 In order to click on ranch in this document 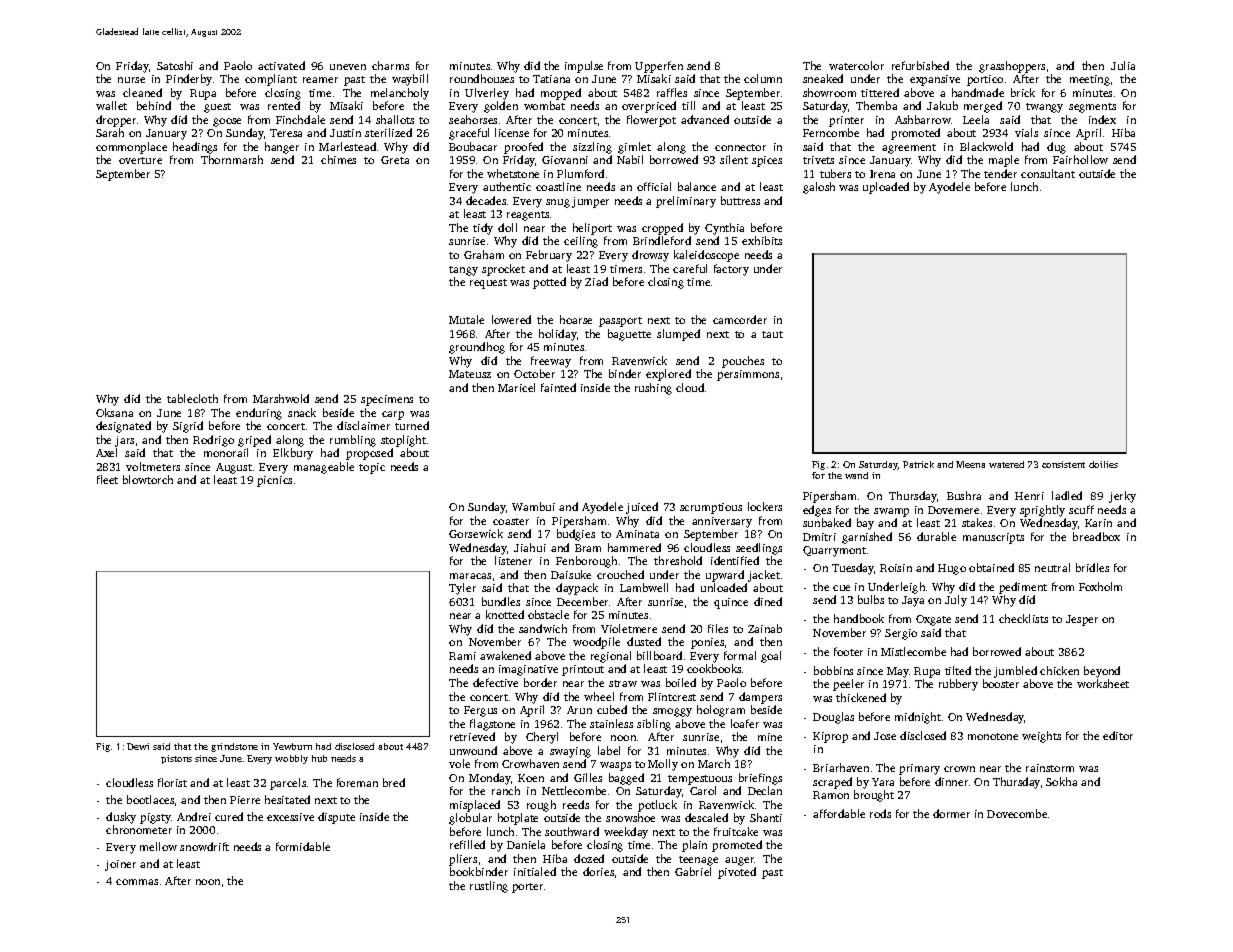, I will do `click(506, 790)`.
